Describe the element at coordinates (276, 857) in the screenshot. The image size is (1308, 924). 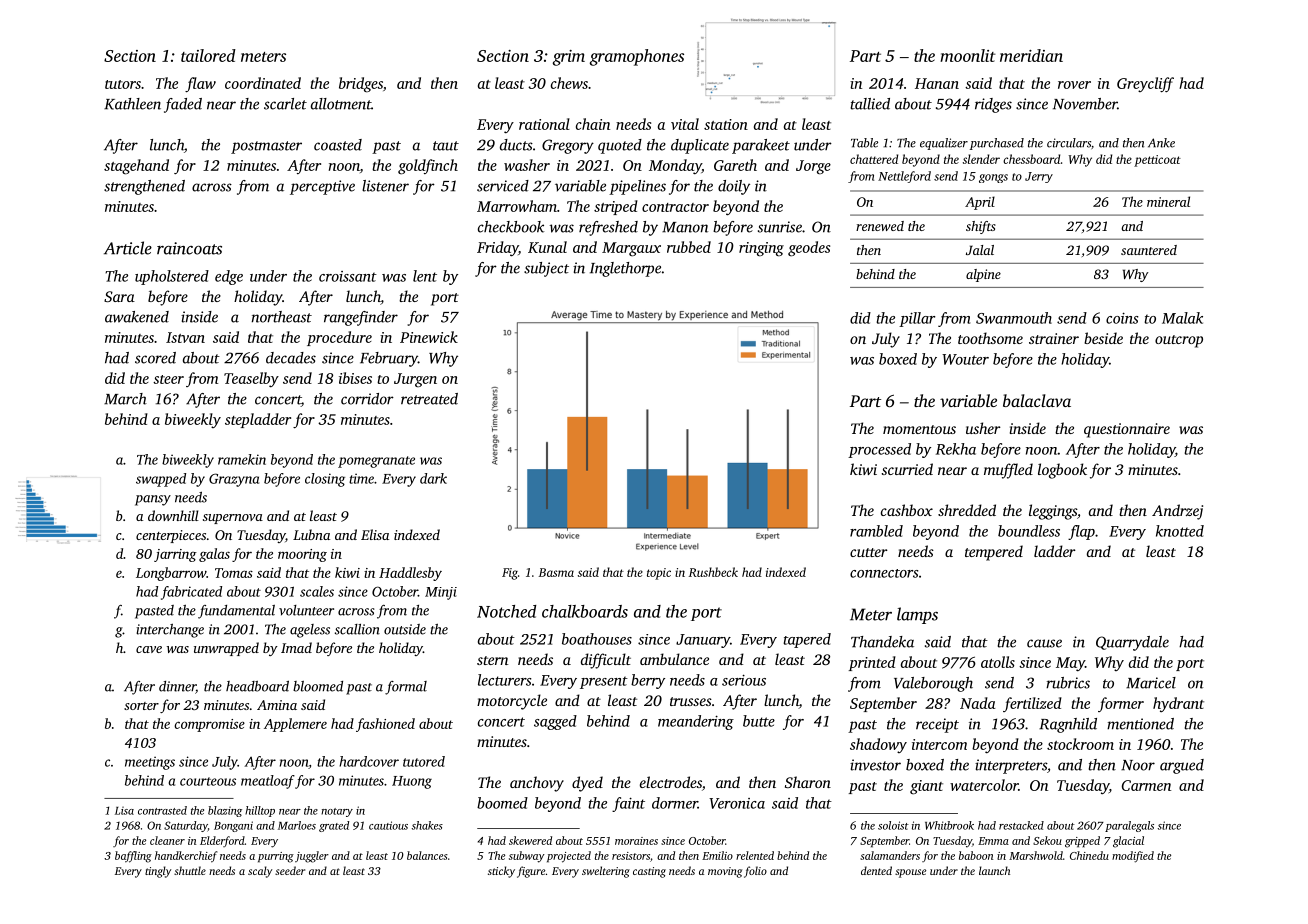
I see `purring` at that location.
